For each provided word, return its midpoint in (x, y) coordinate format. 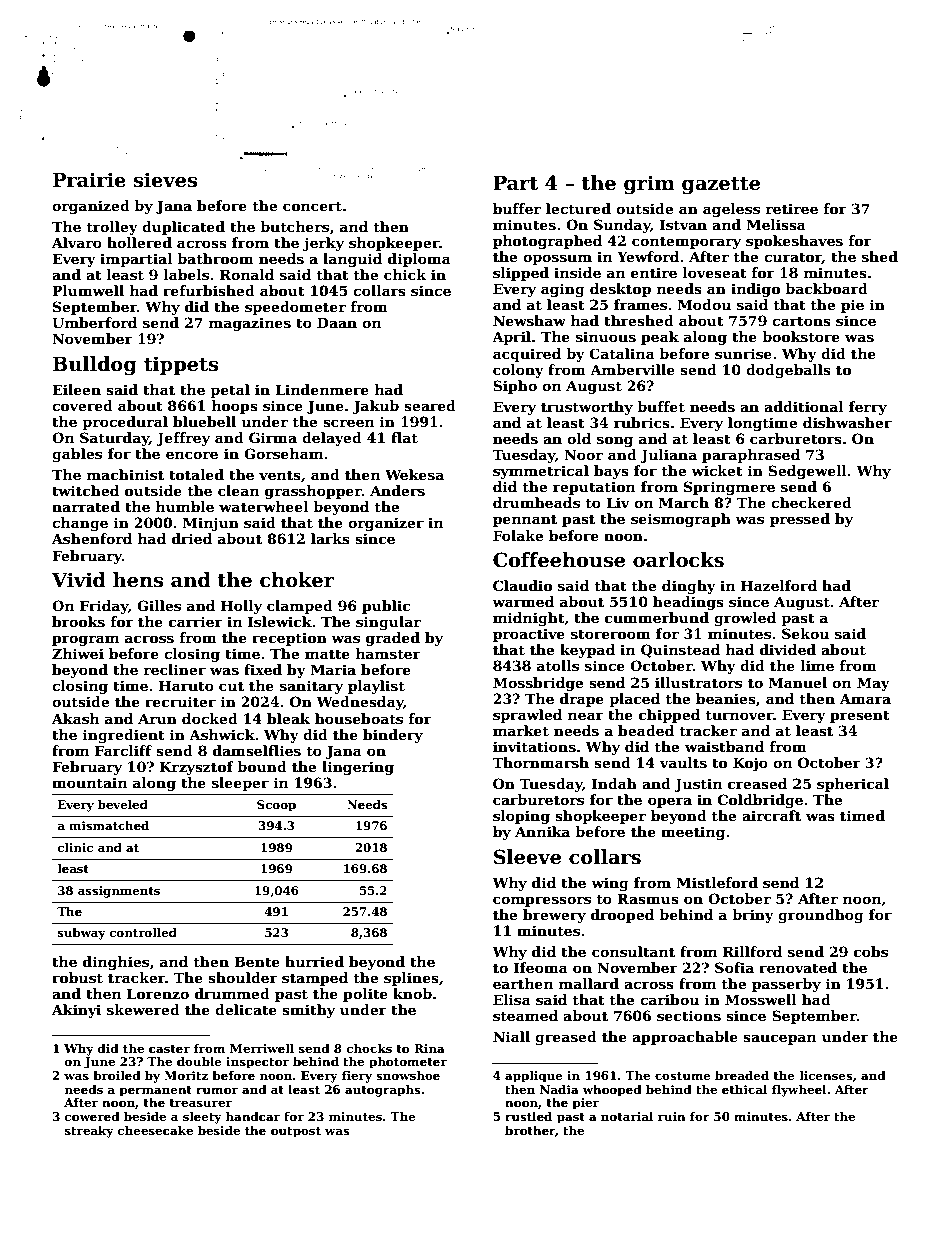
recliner (175, 669)
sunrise (743, 353)
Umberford (94, 322)
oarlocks (678, 560)
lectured (578, 208)
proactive (529, 635)
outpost (296, 1132)
